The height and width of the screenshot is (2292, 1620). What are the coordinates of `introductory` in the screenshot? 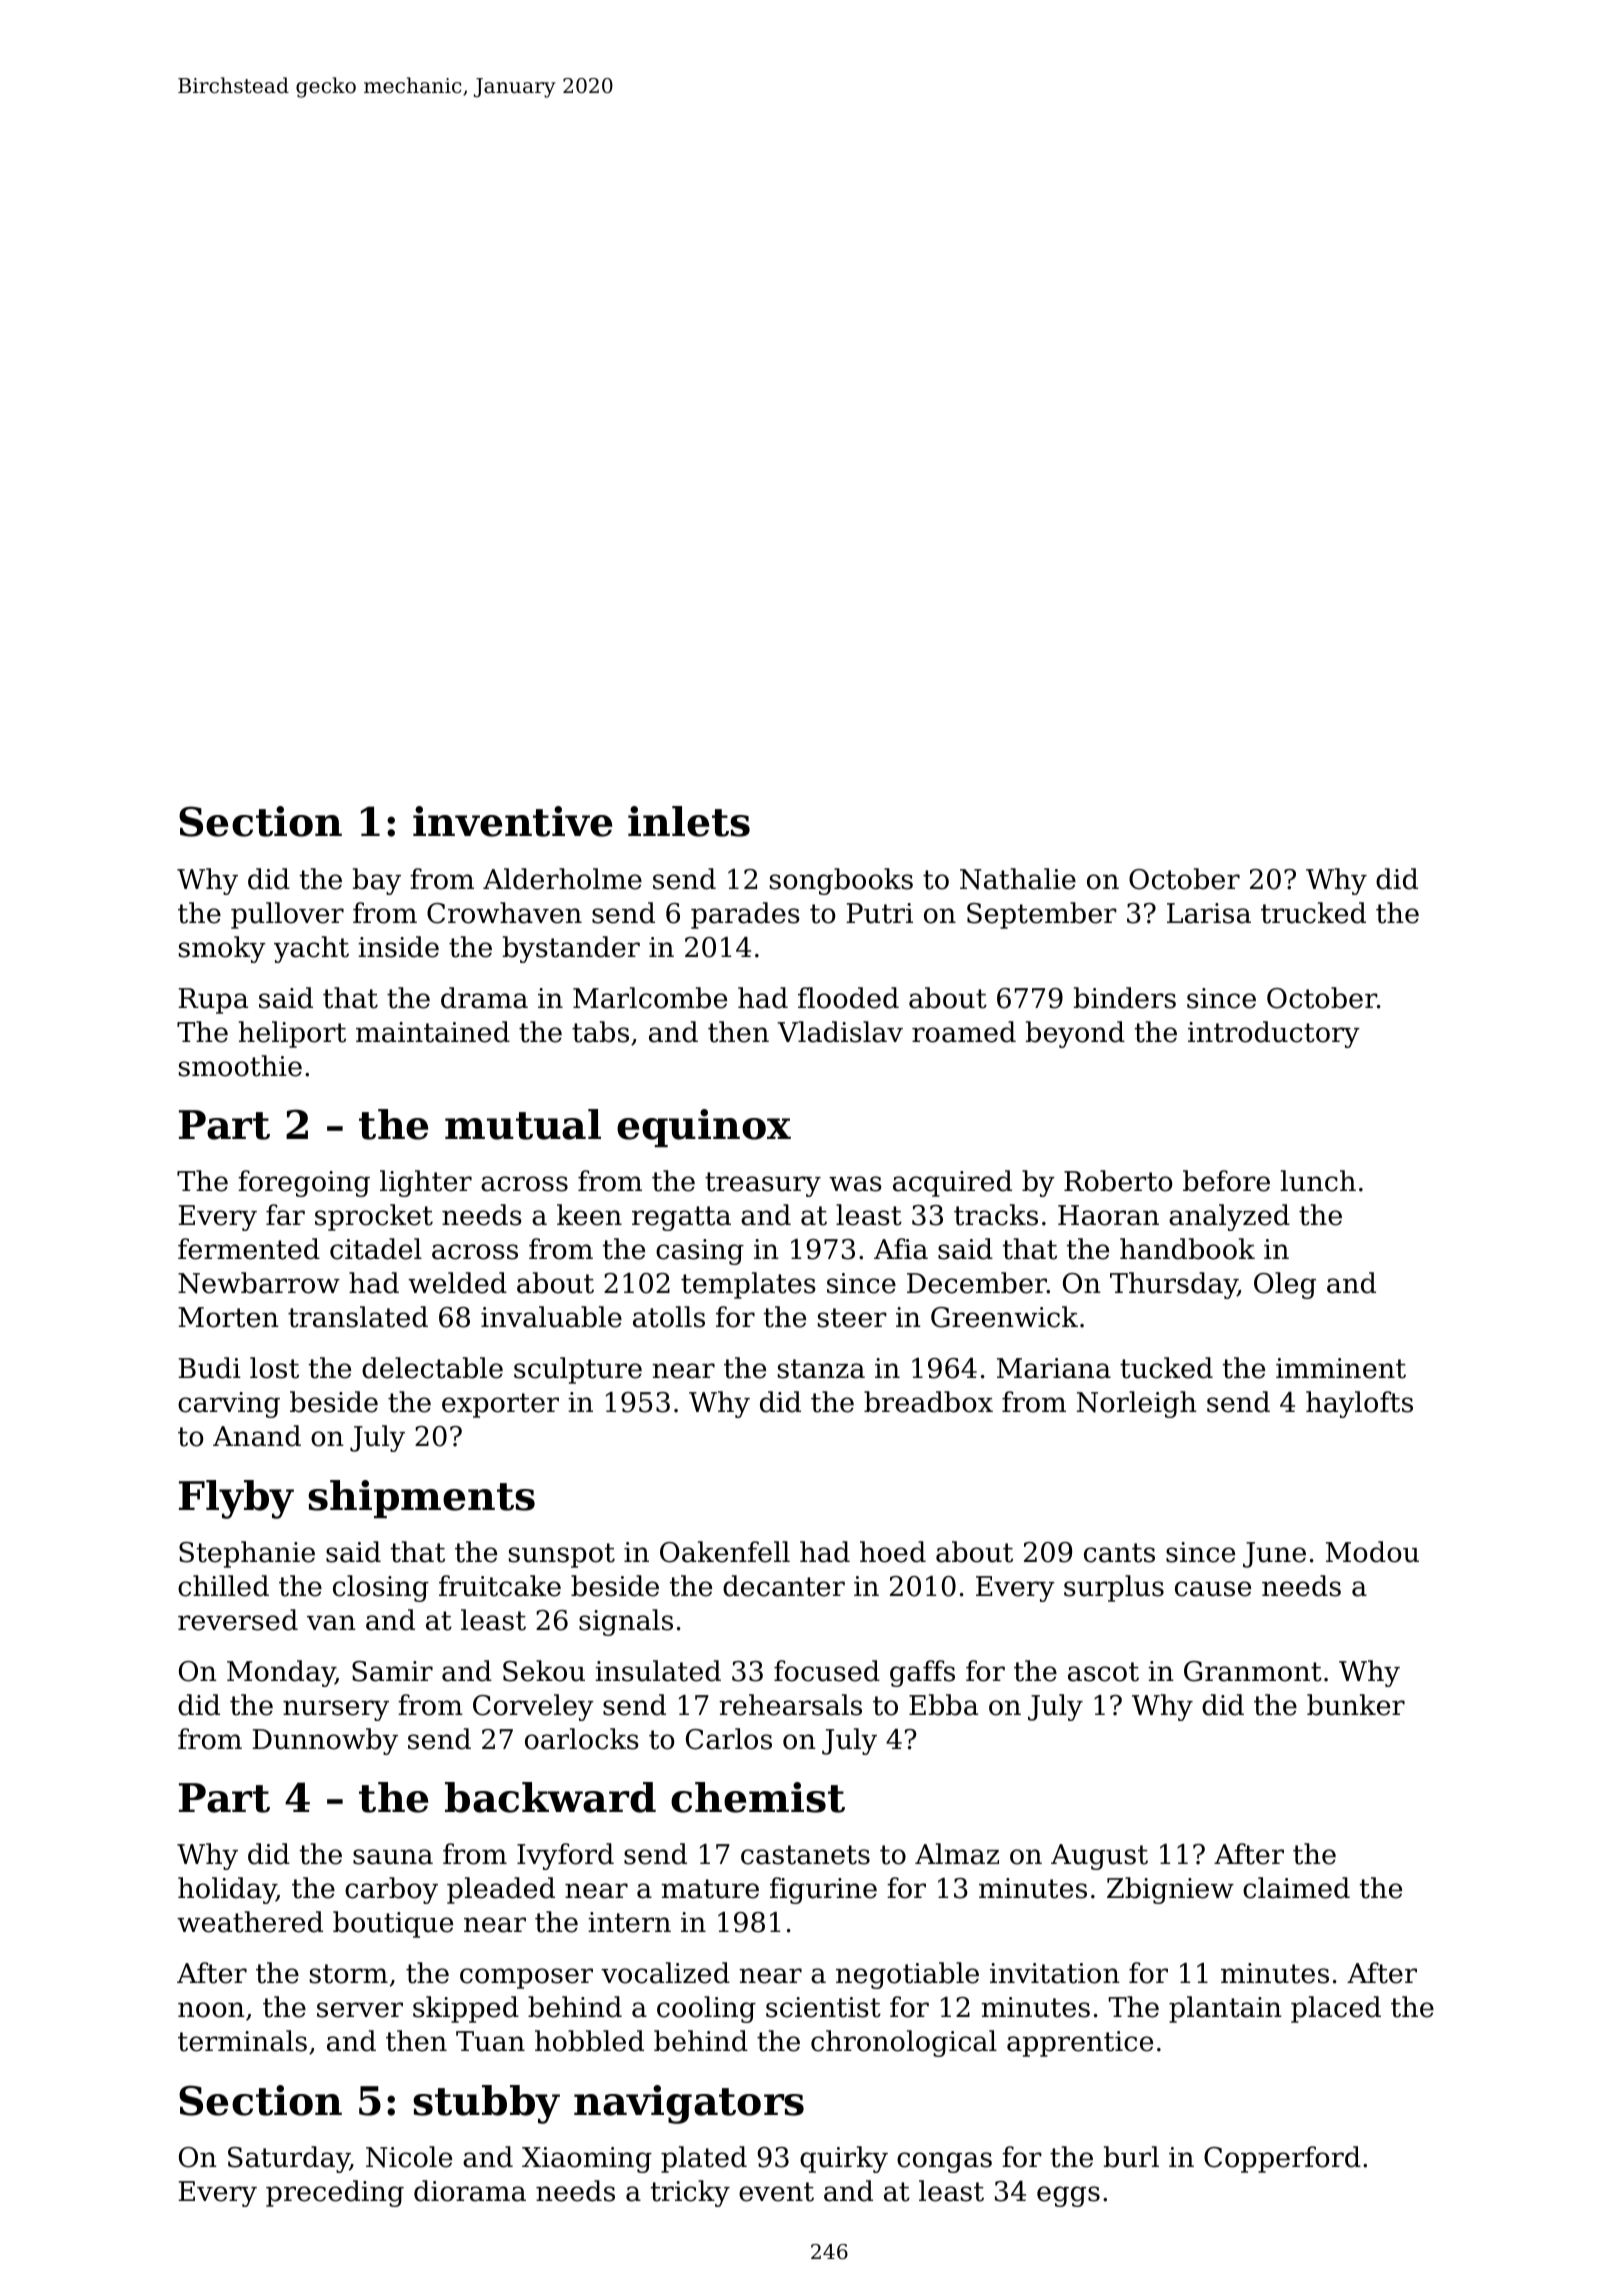 It's located at (1274, 1034).
